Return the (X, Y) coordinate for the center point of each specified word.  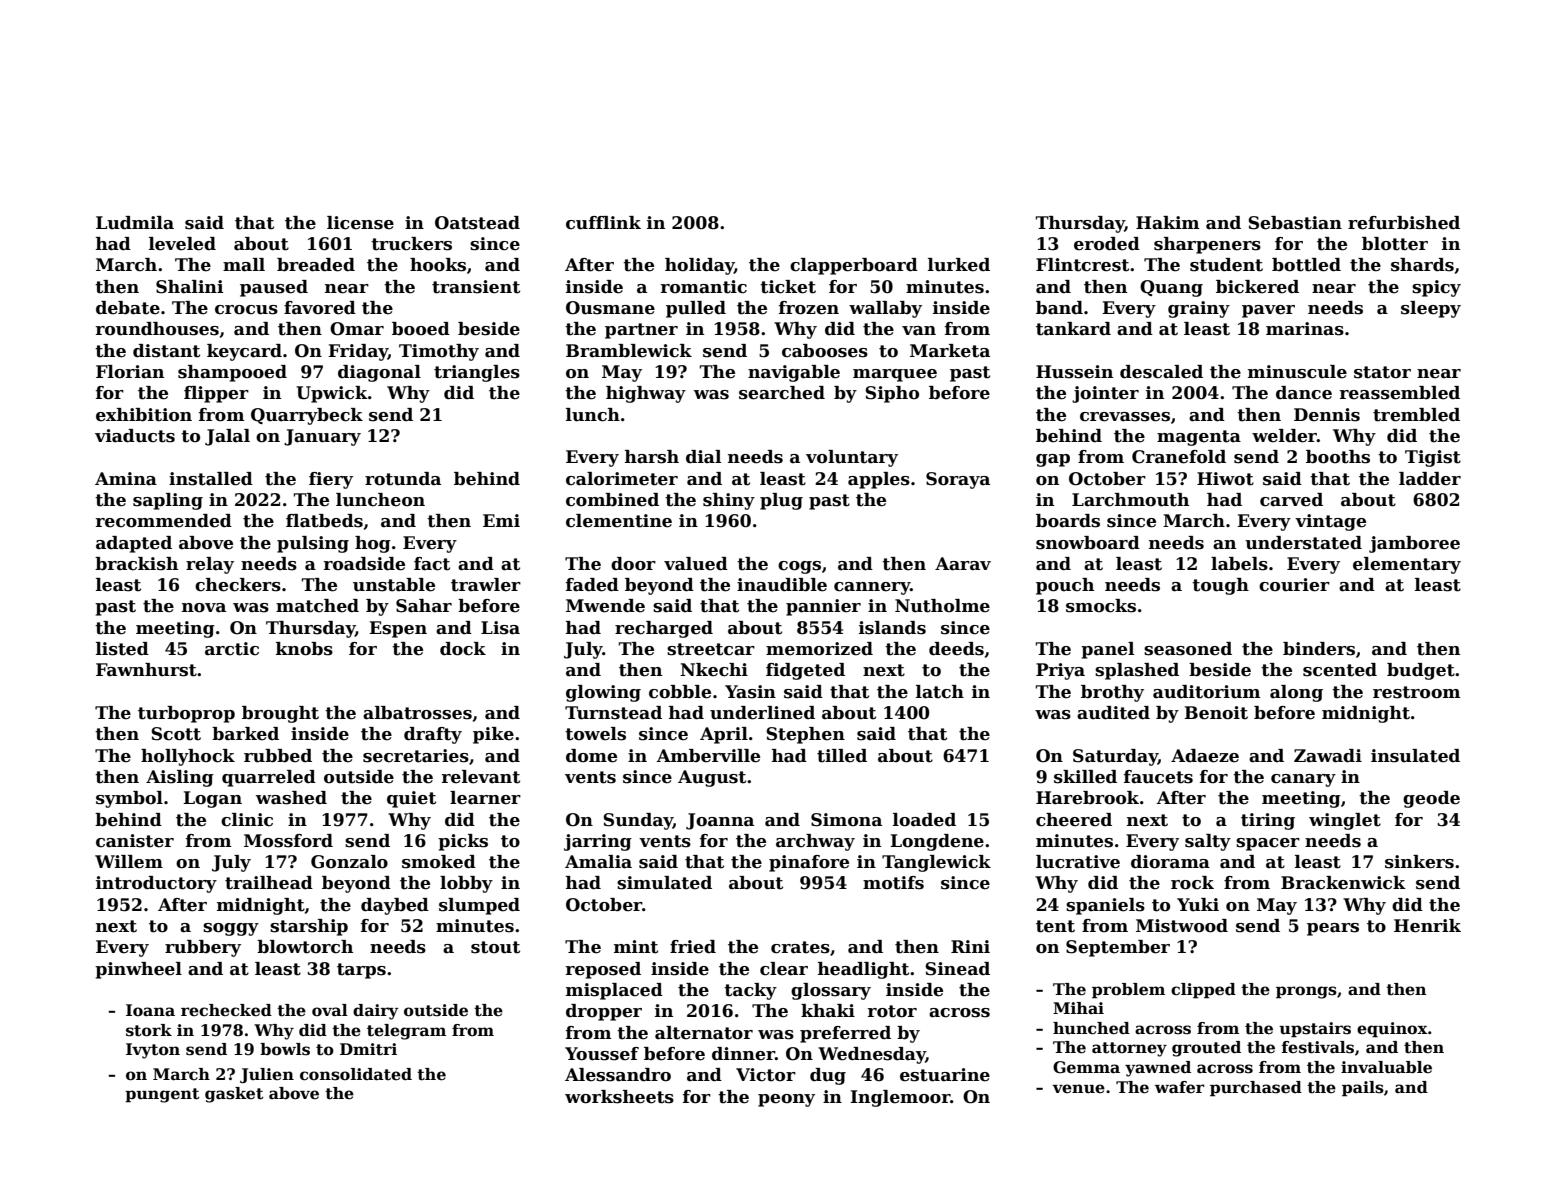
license (360, 223)
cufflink (603, 223)
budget (1421, 671)
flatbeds (324, 521)
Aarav (963, 564)
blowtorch (305, 947)
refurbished (1404, 223)
